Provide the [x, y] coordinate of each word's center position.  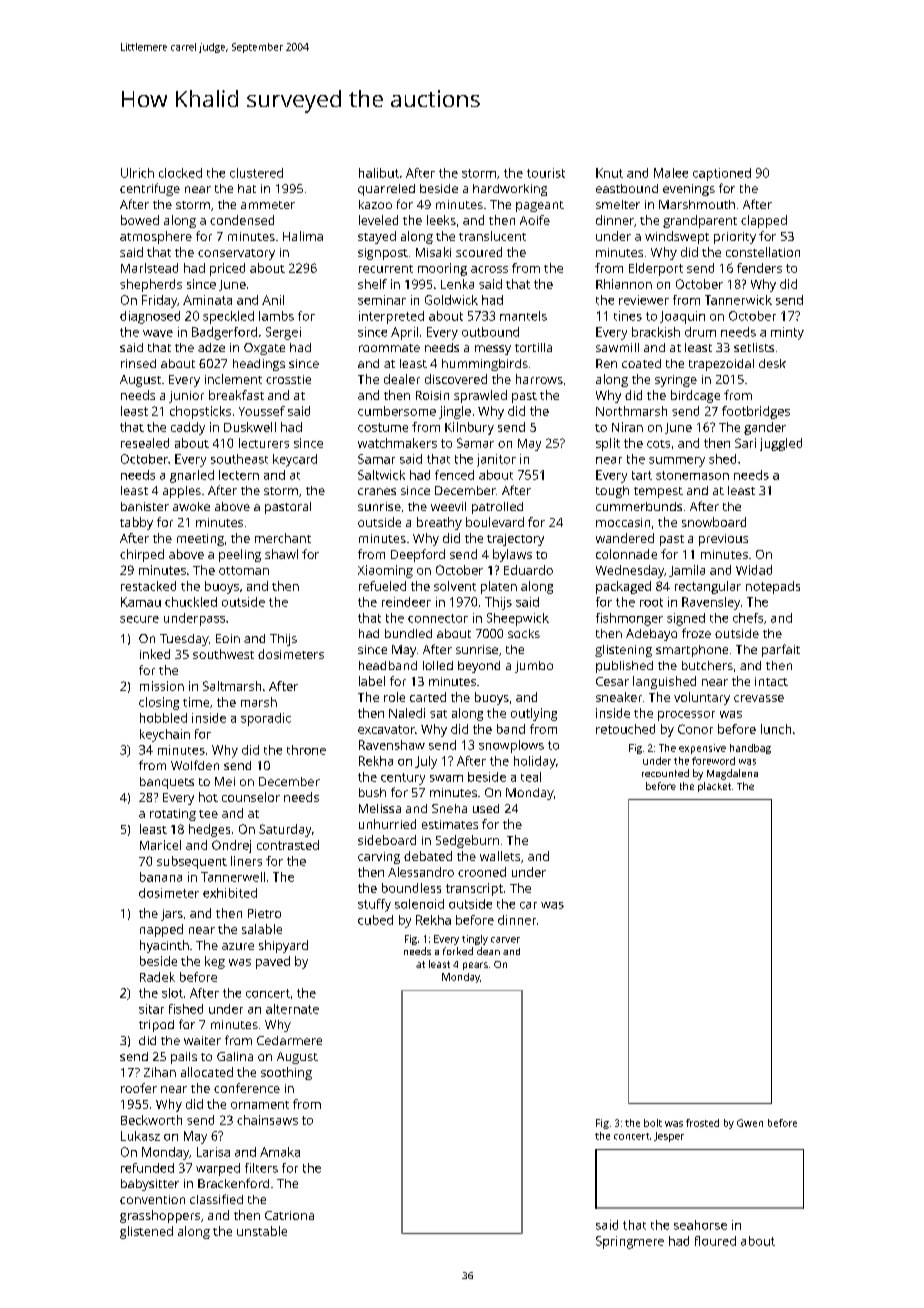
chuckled [191, 602]
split [608, 444]
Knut [609, 173]
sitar [151, 1009]
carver [505, 940]
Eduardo [528, 570]
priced [227, 269]
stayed [377, 237]
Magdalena [732, 774]
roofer [139, 1088]
